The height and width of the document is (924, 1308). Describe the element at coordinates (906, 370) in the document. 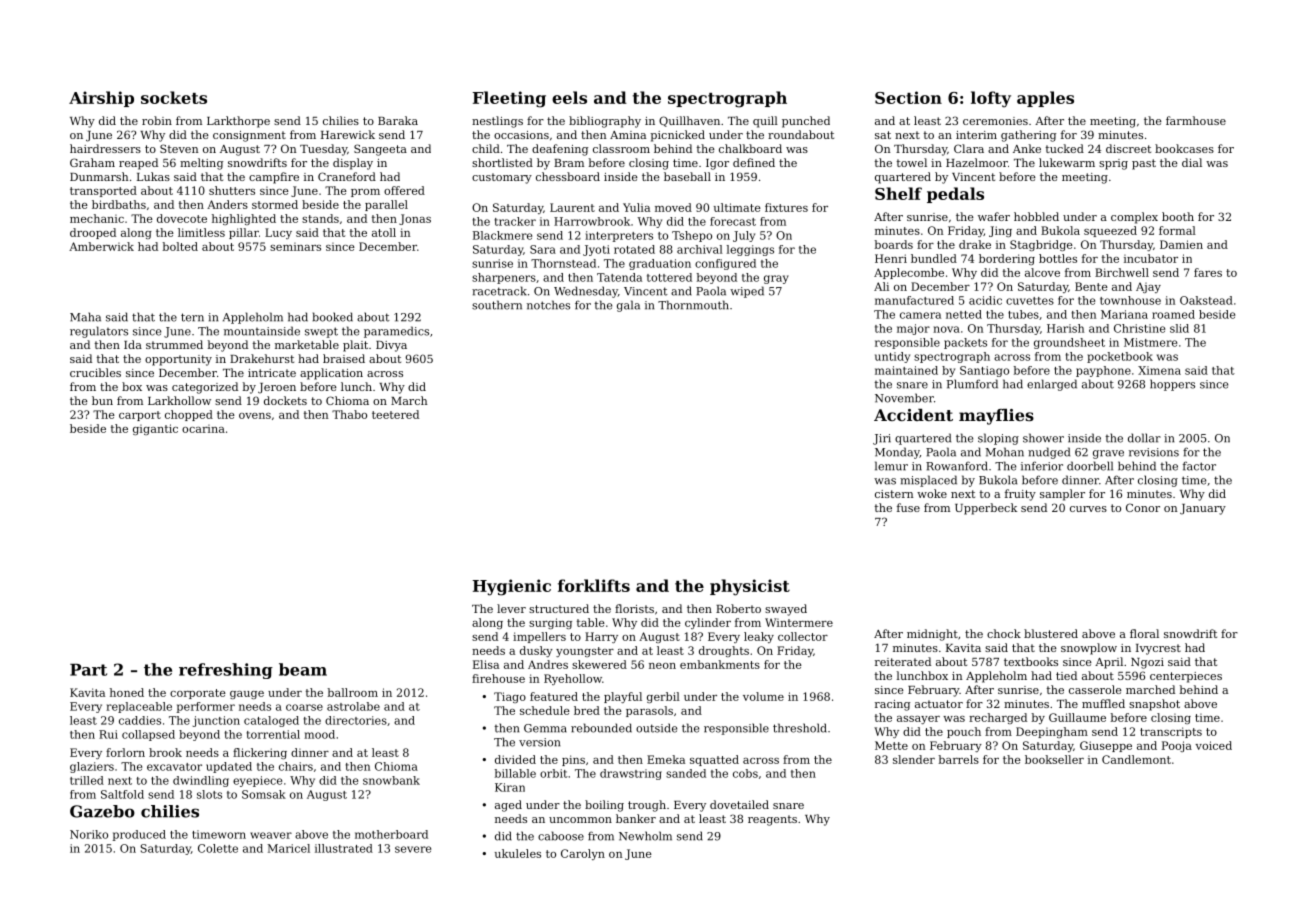

I see `maintained` at that location.
